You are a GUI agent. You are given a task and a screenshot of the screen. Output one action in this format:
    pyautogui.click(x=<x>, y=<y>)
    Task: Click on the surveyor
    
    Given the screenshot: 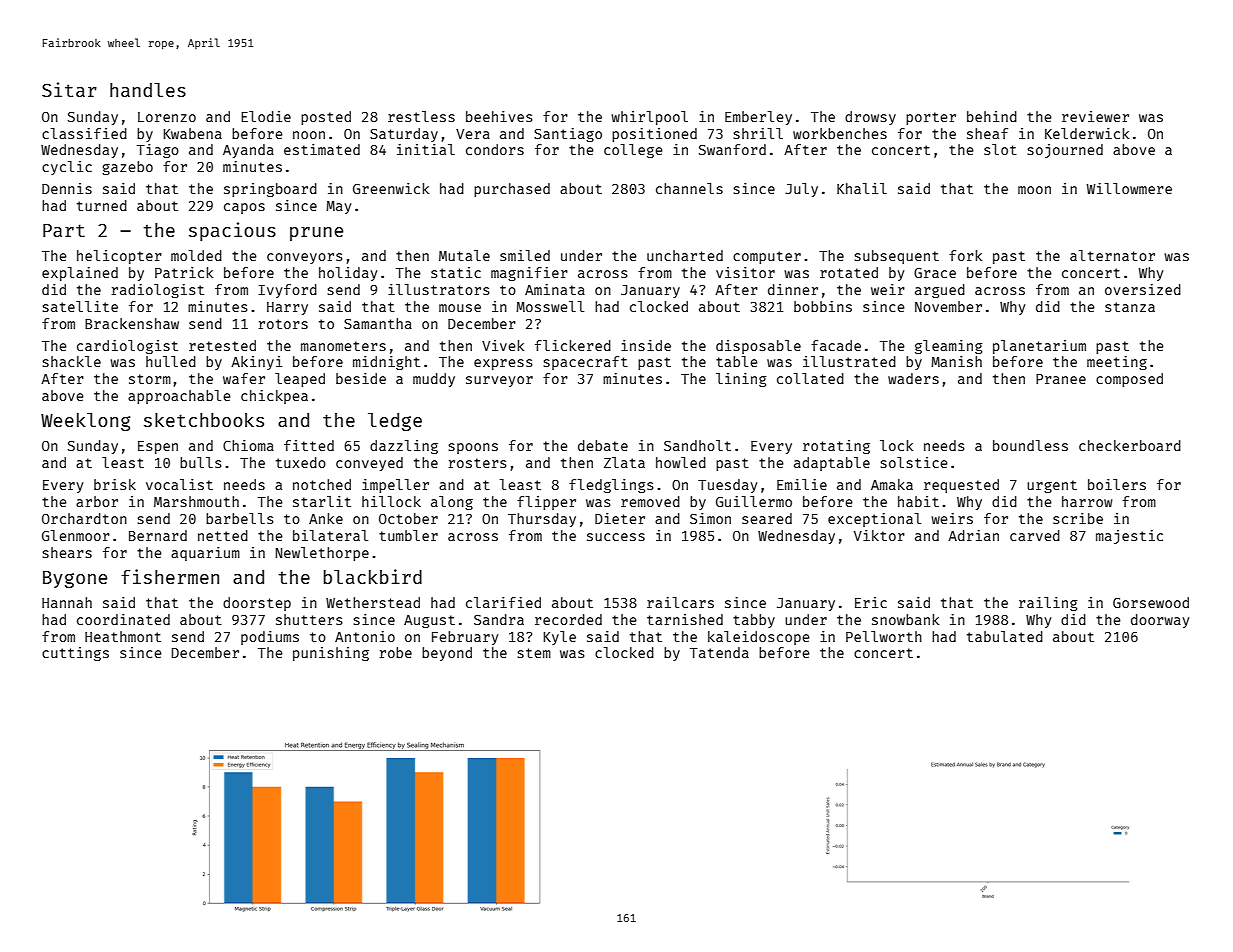 What is the action you would take?
    pyautogui.click(x=499, y=381)
